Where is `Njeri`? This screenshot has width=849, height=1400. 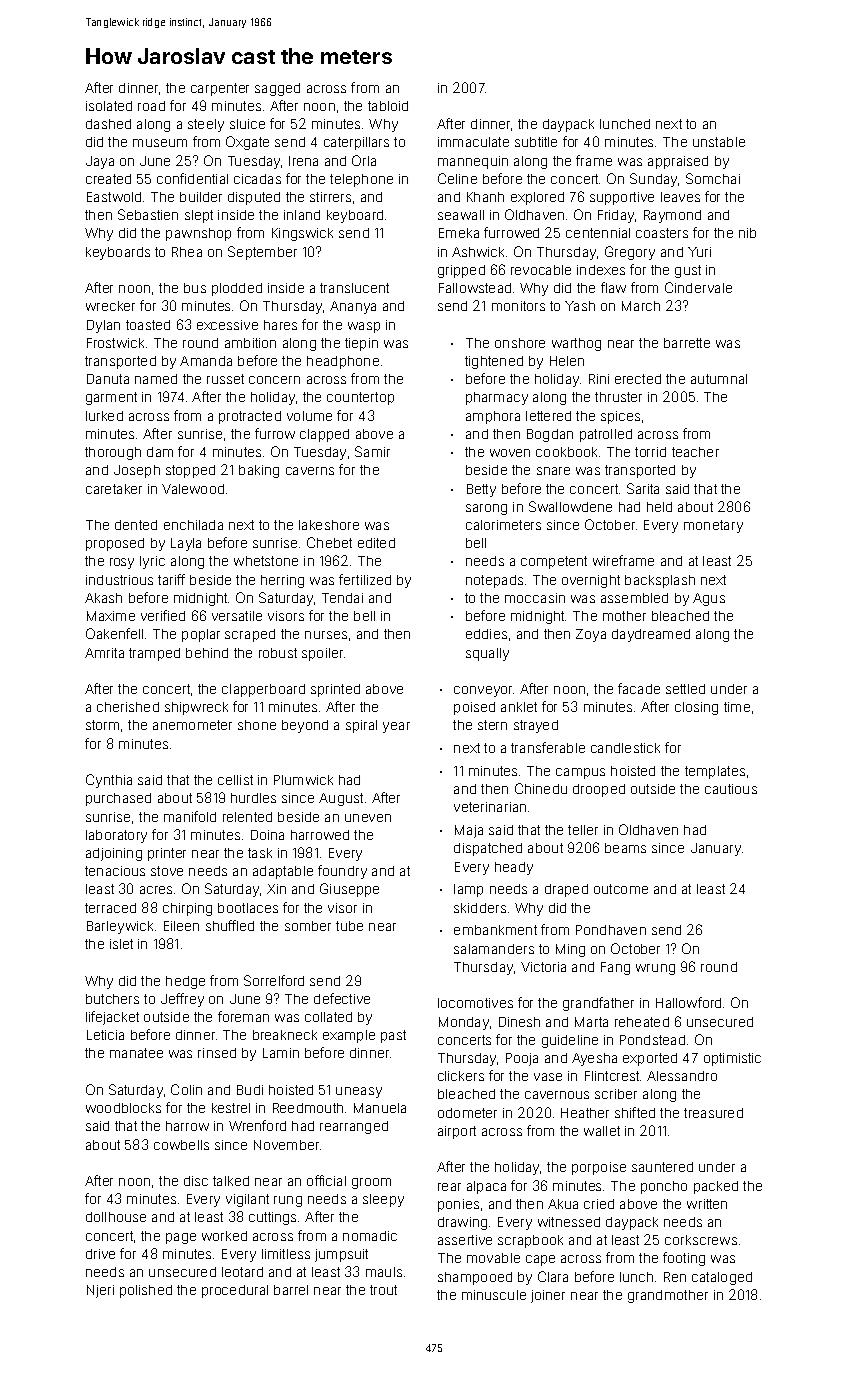
Njeri is located at coordinates (100, 1291).
